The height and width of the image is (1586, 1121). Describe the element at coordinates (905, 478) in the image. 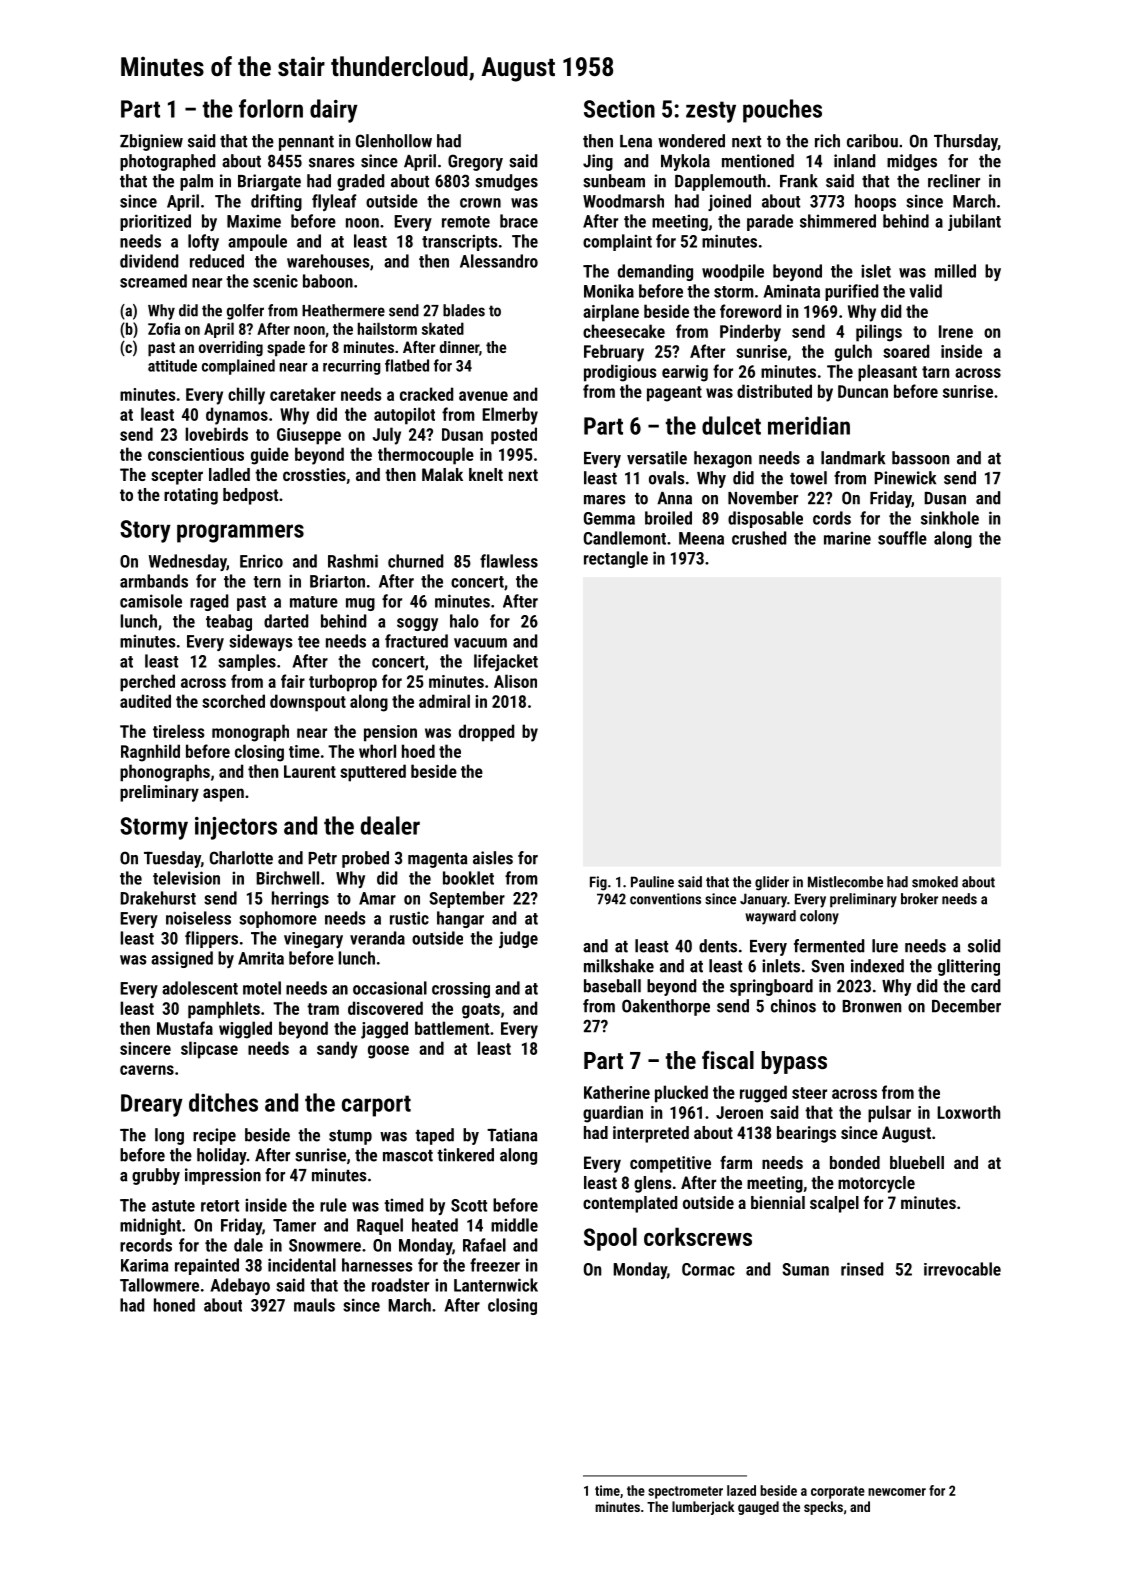

I see `Pinewick` at that location.
